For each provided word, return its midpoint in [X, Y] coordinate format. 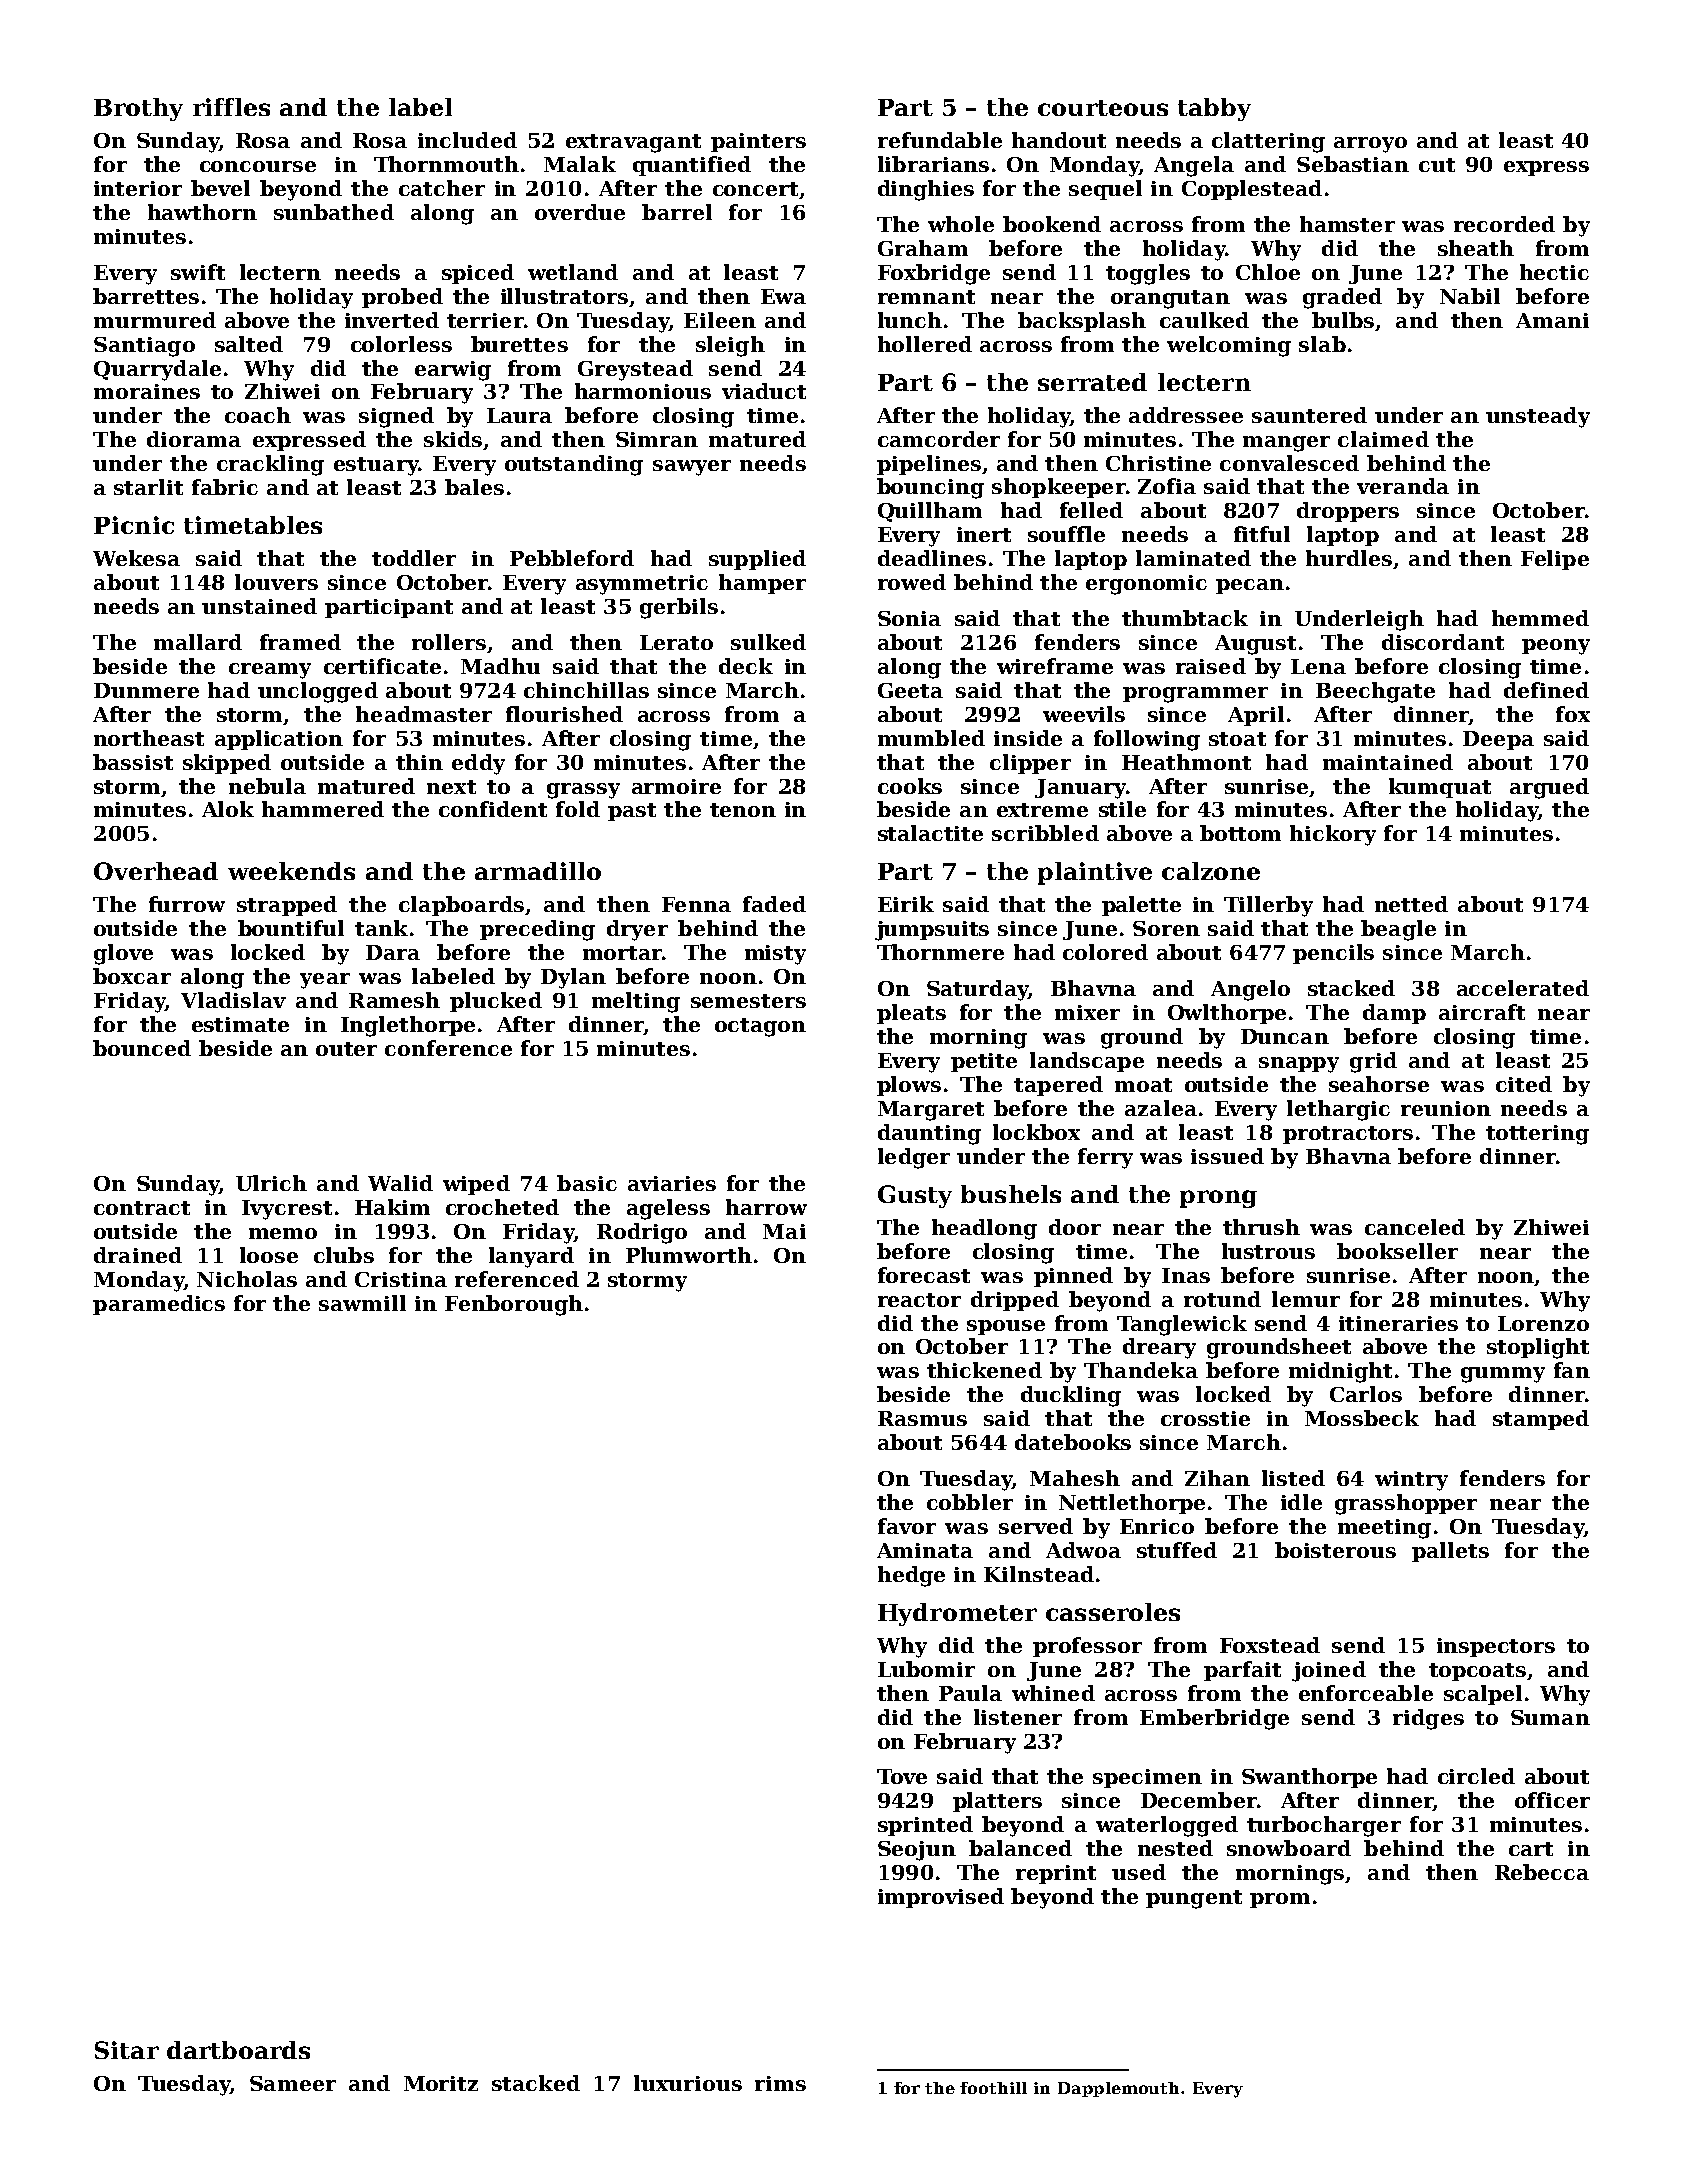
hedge [911, 1576]
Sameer [293, 2083]
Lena [1318, 666]
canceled [1415, 1227]
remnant [926, 297]
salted [249, 344]
